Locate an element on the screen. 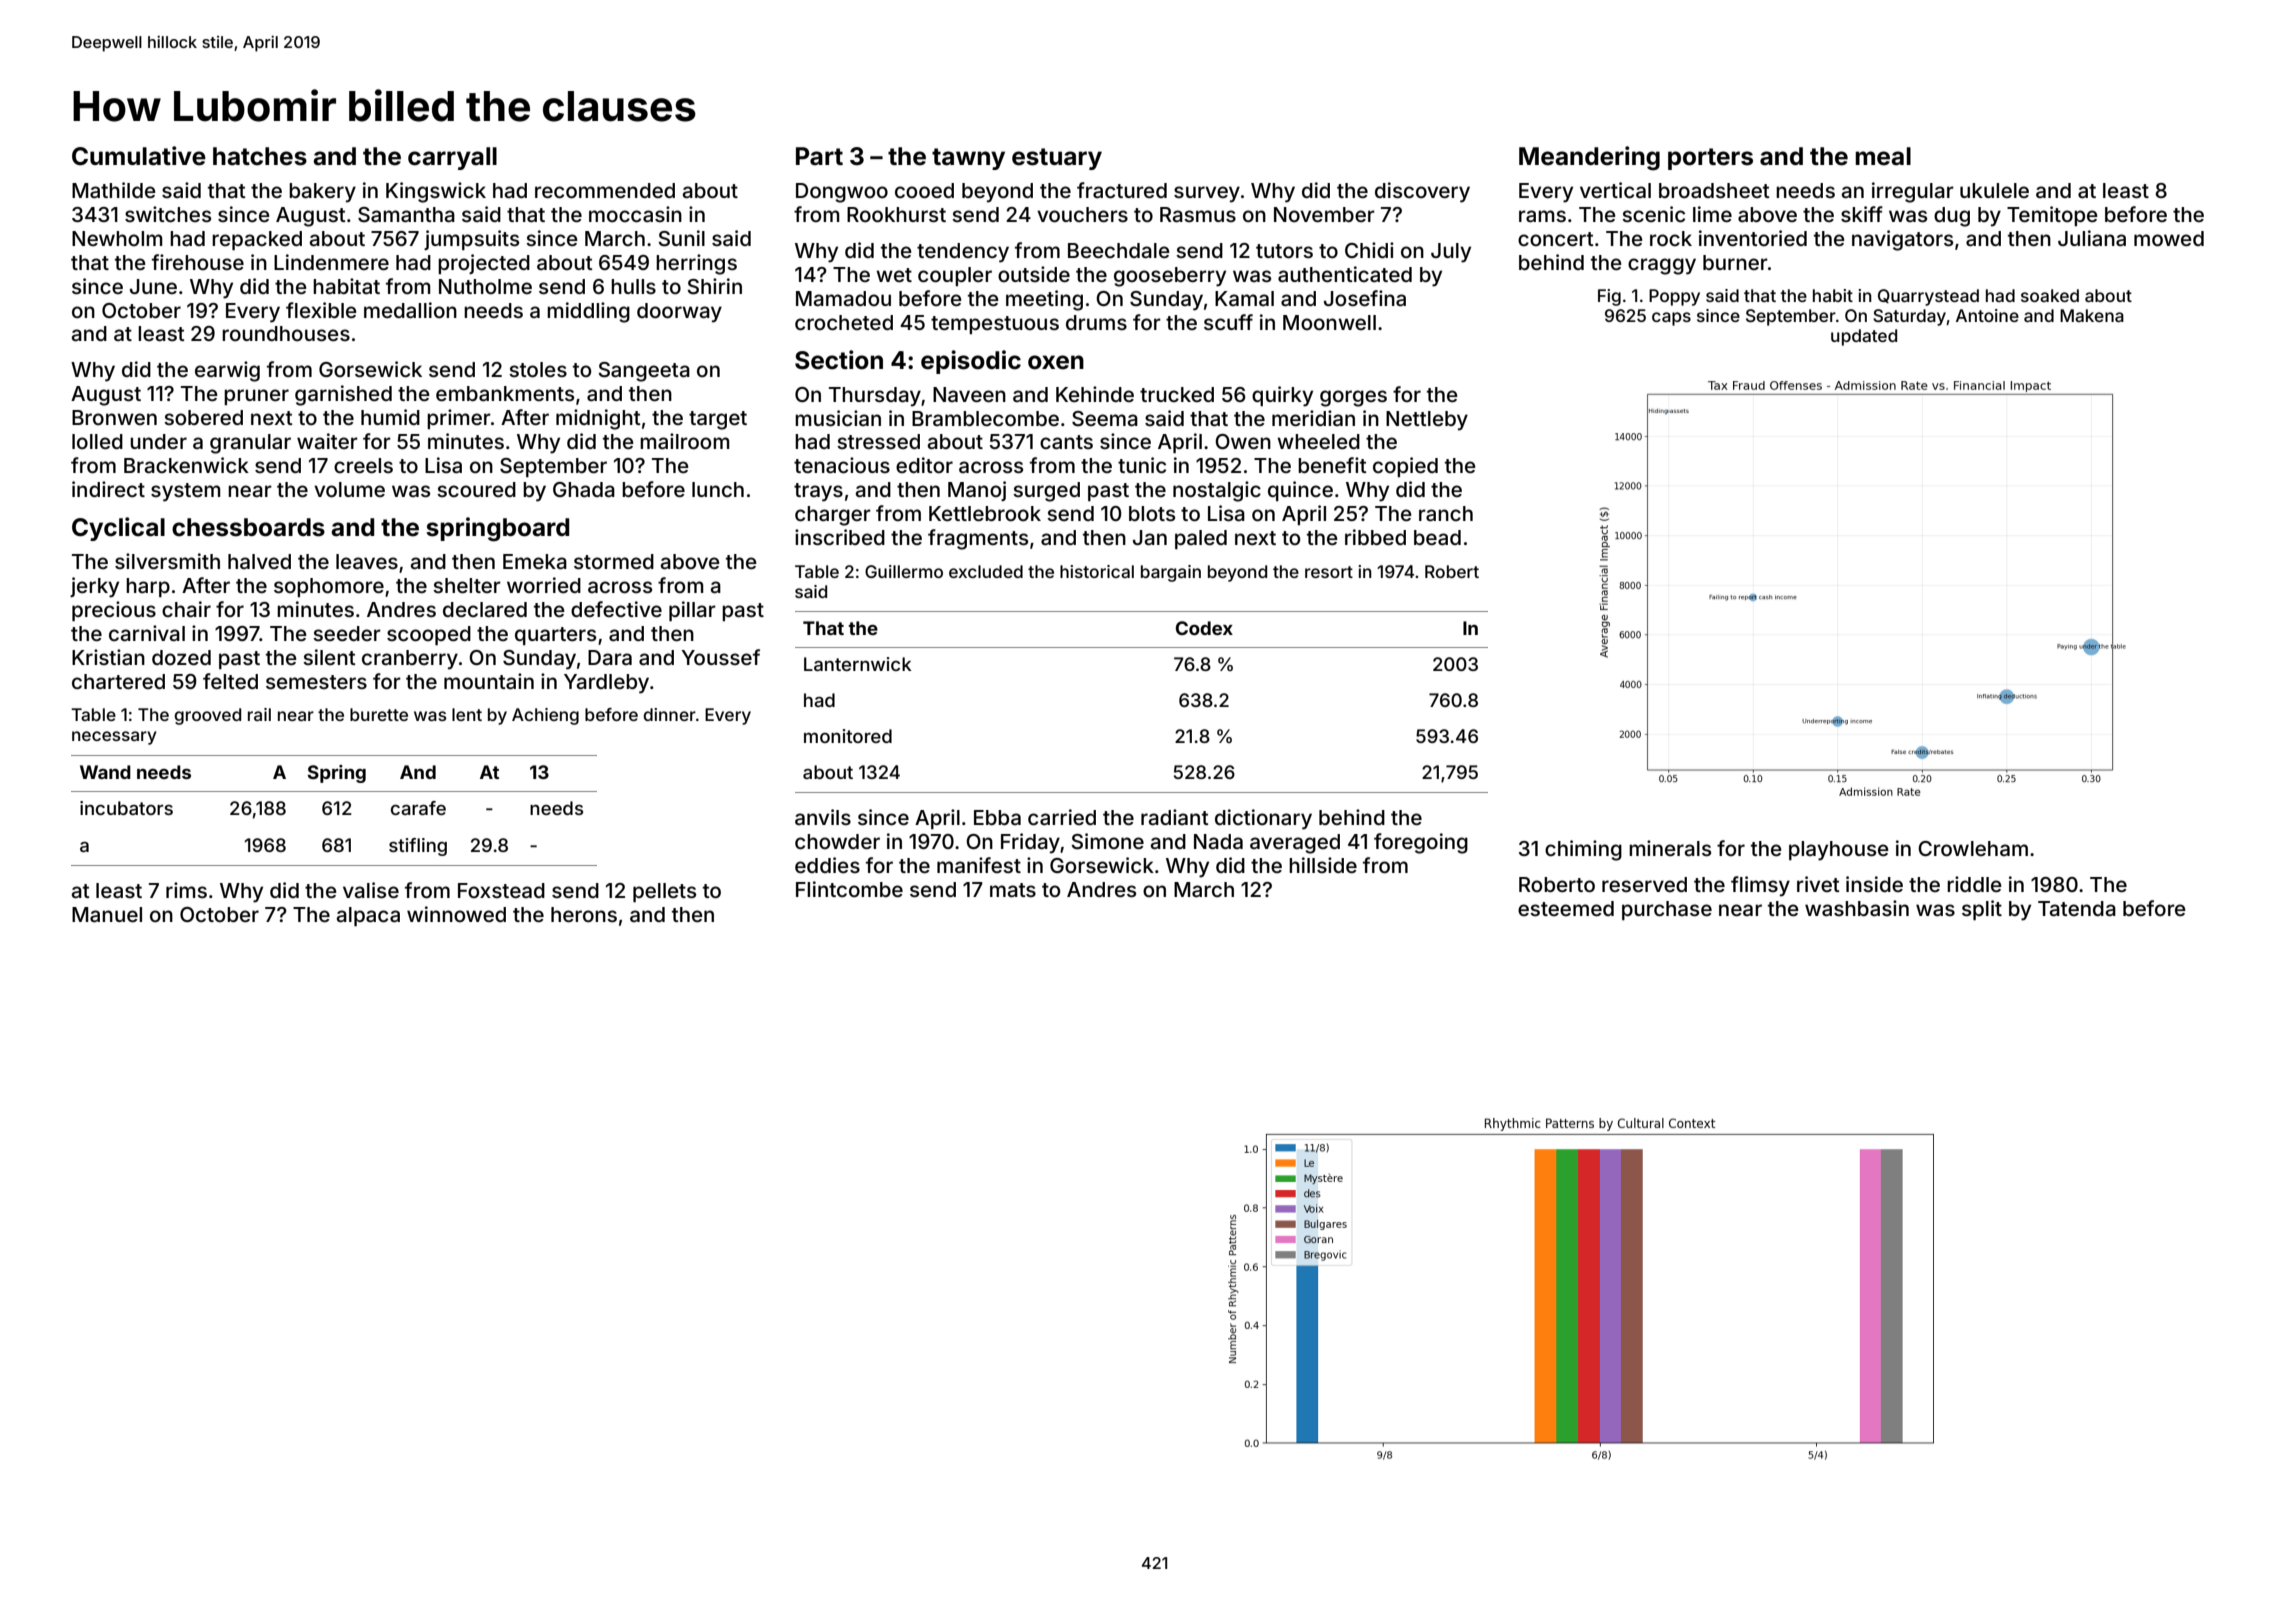  mats is located at coordinates (1013, 890).
